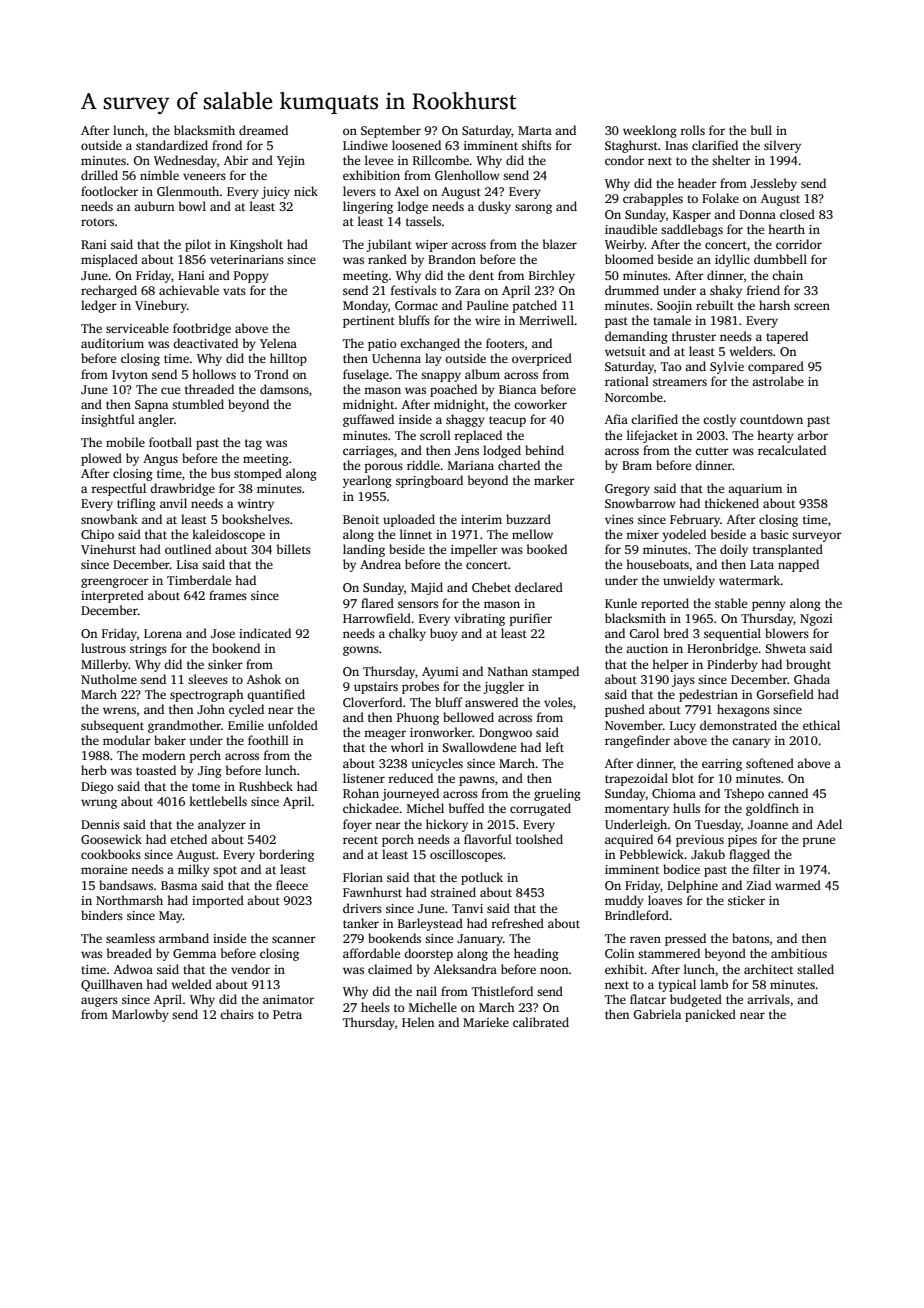 This screenshot has width=924, height=1308. What do you see at coordinates (361, 923) in the screenshot?
I see `tanker` at bounding box center [361, 923].
